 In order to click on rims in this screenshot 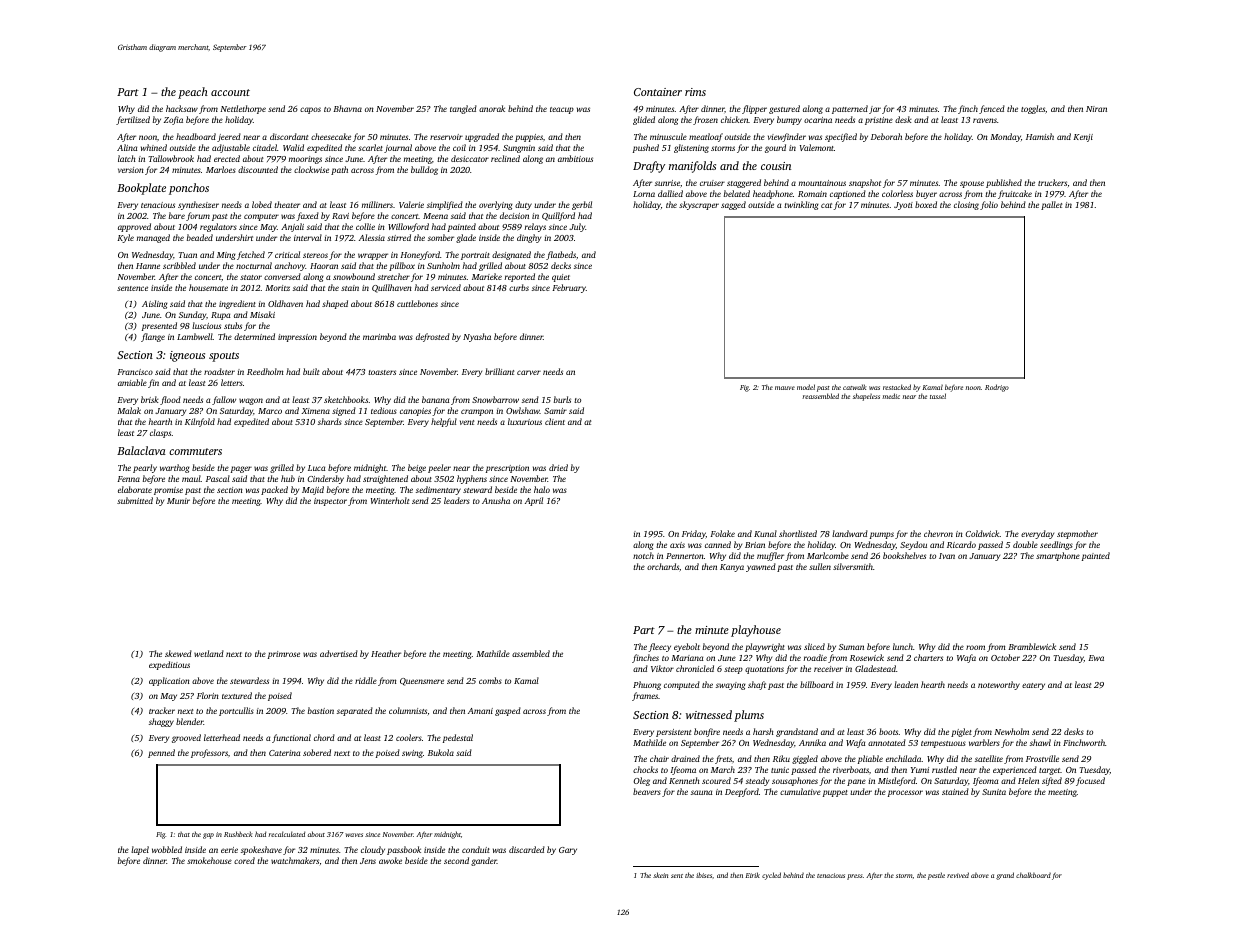, I will do `click(695, 92)`.
